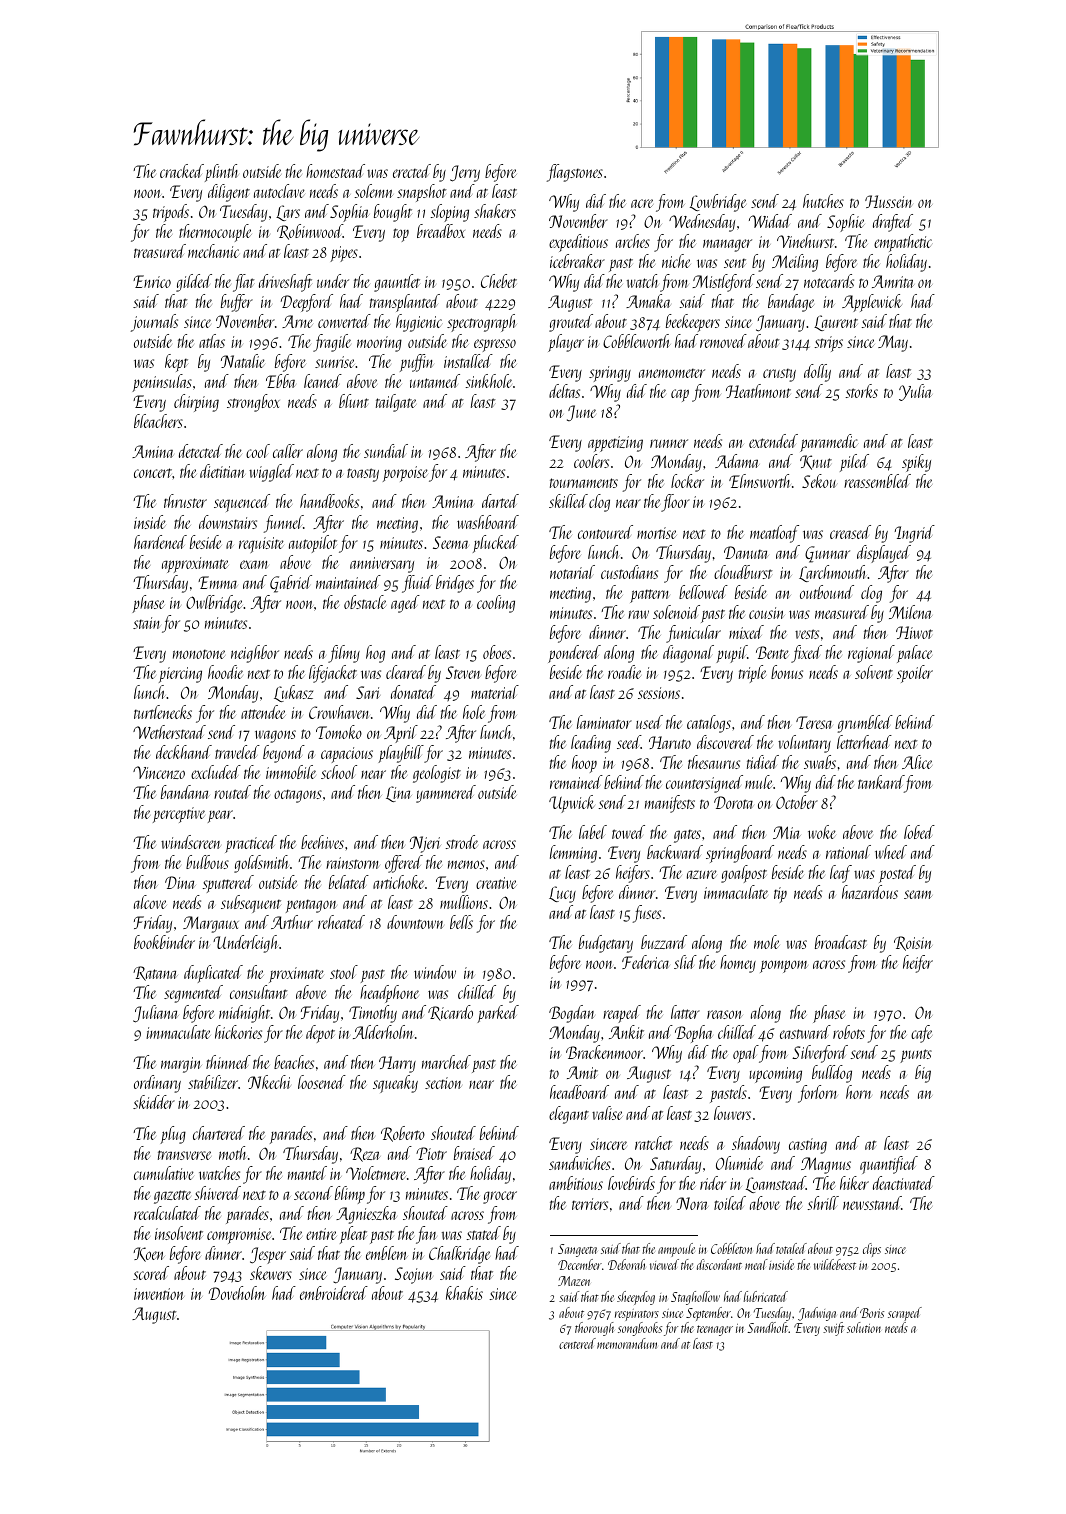  What do you see at coordinates (465, 173) in the screenshot?
I see `Jerry` at bounding box center [465, 173].
